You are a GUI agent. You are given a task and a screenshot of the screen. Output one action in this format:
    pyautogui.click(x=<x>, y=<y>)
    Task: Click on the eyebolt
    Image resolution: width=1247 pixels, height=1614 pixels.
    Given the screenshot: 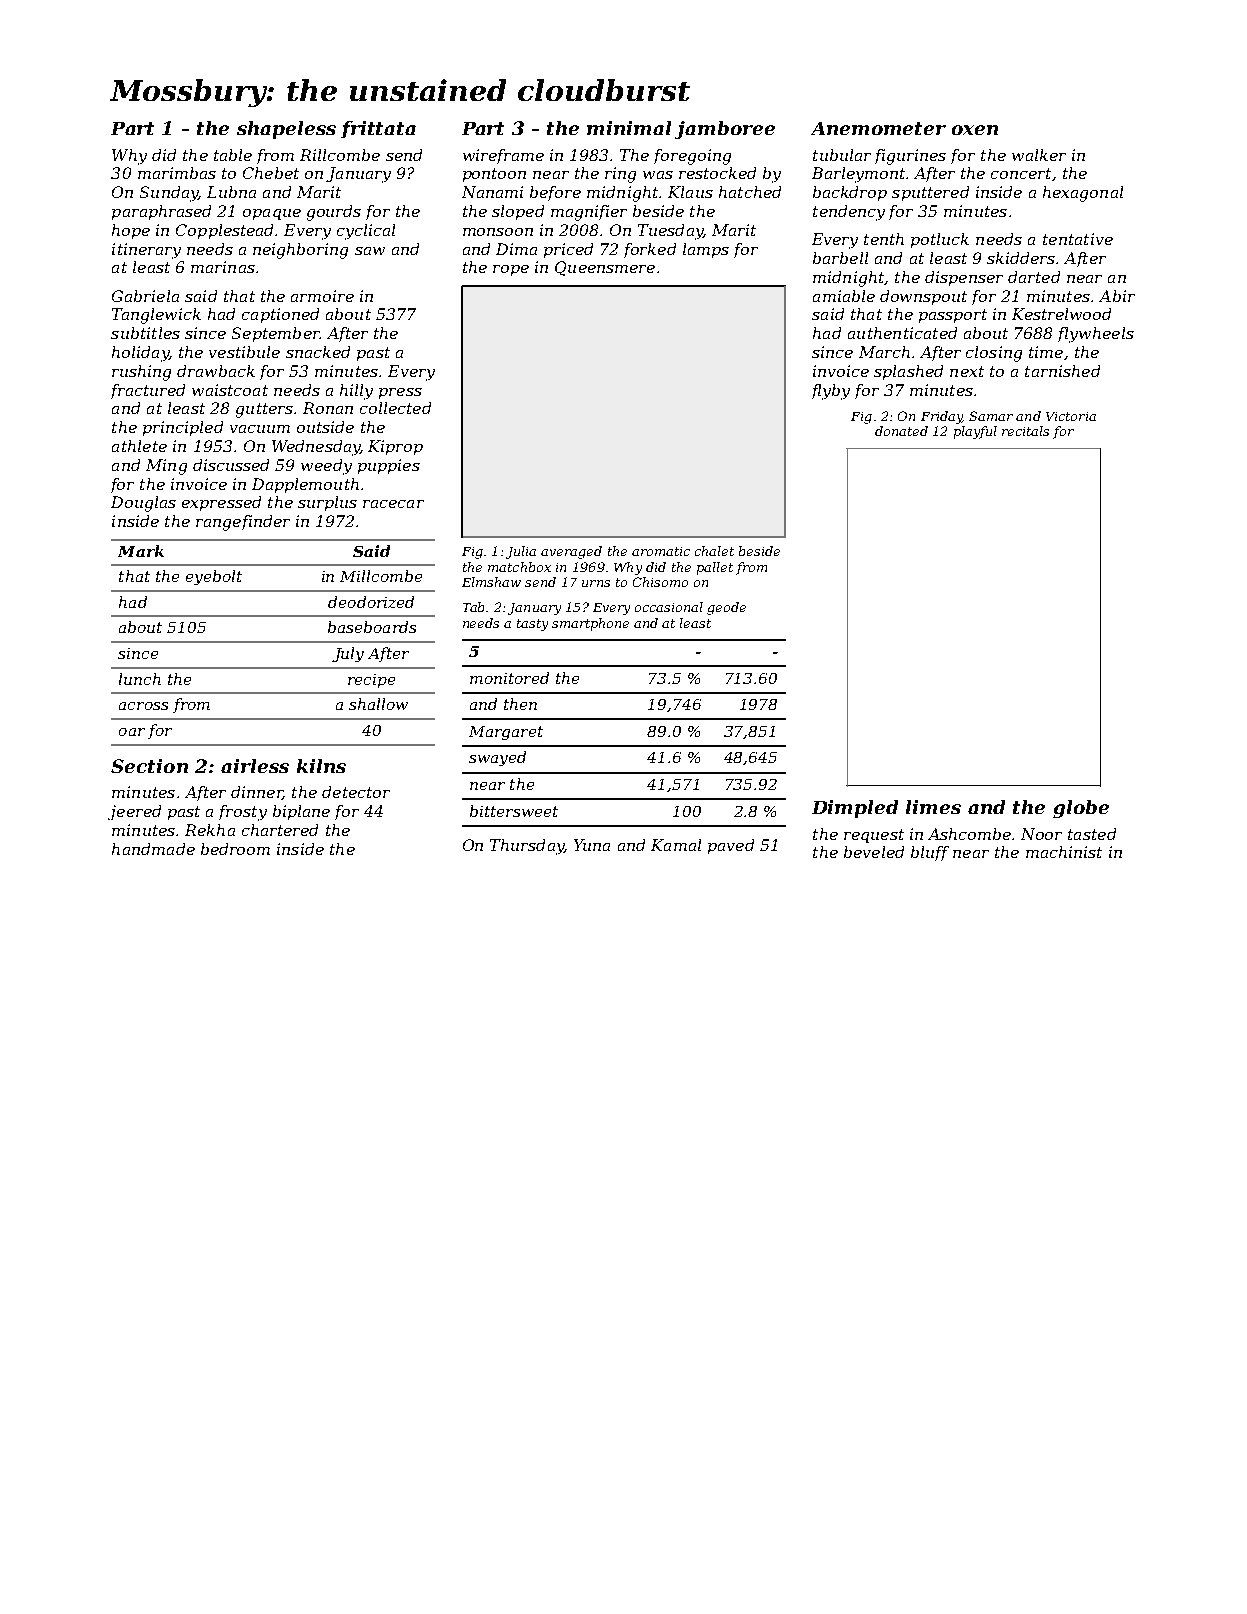 What is the action you would take?
    pyautogui.click(x=214, y=577)
